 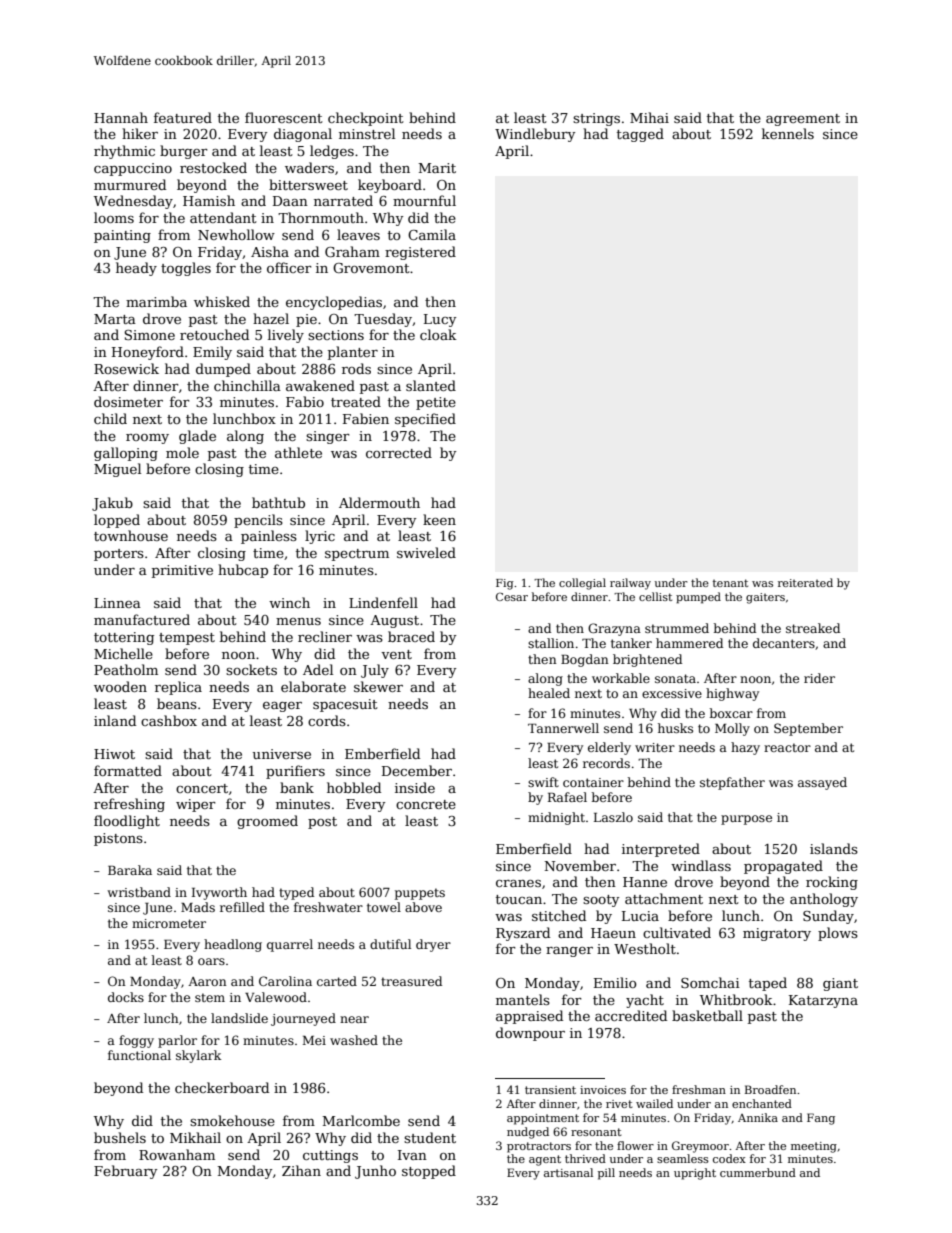 What do you see at coordinates (596, 119) in the document?
I see `strings` at bounding box center [596, 119].
